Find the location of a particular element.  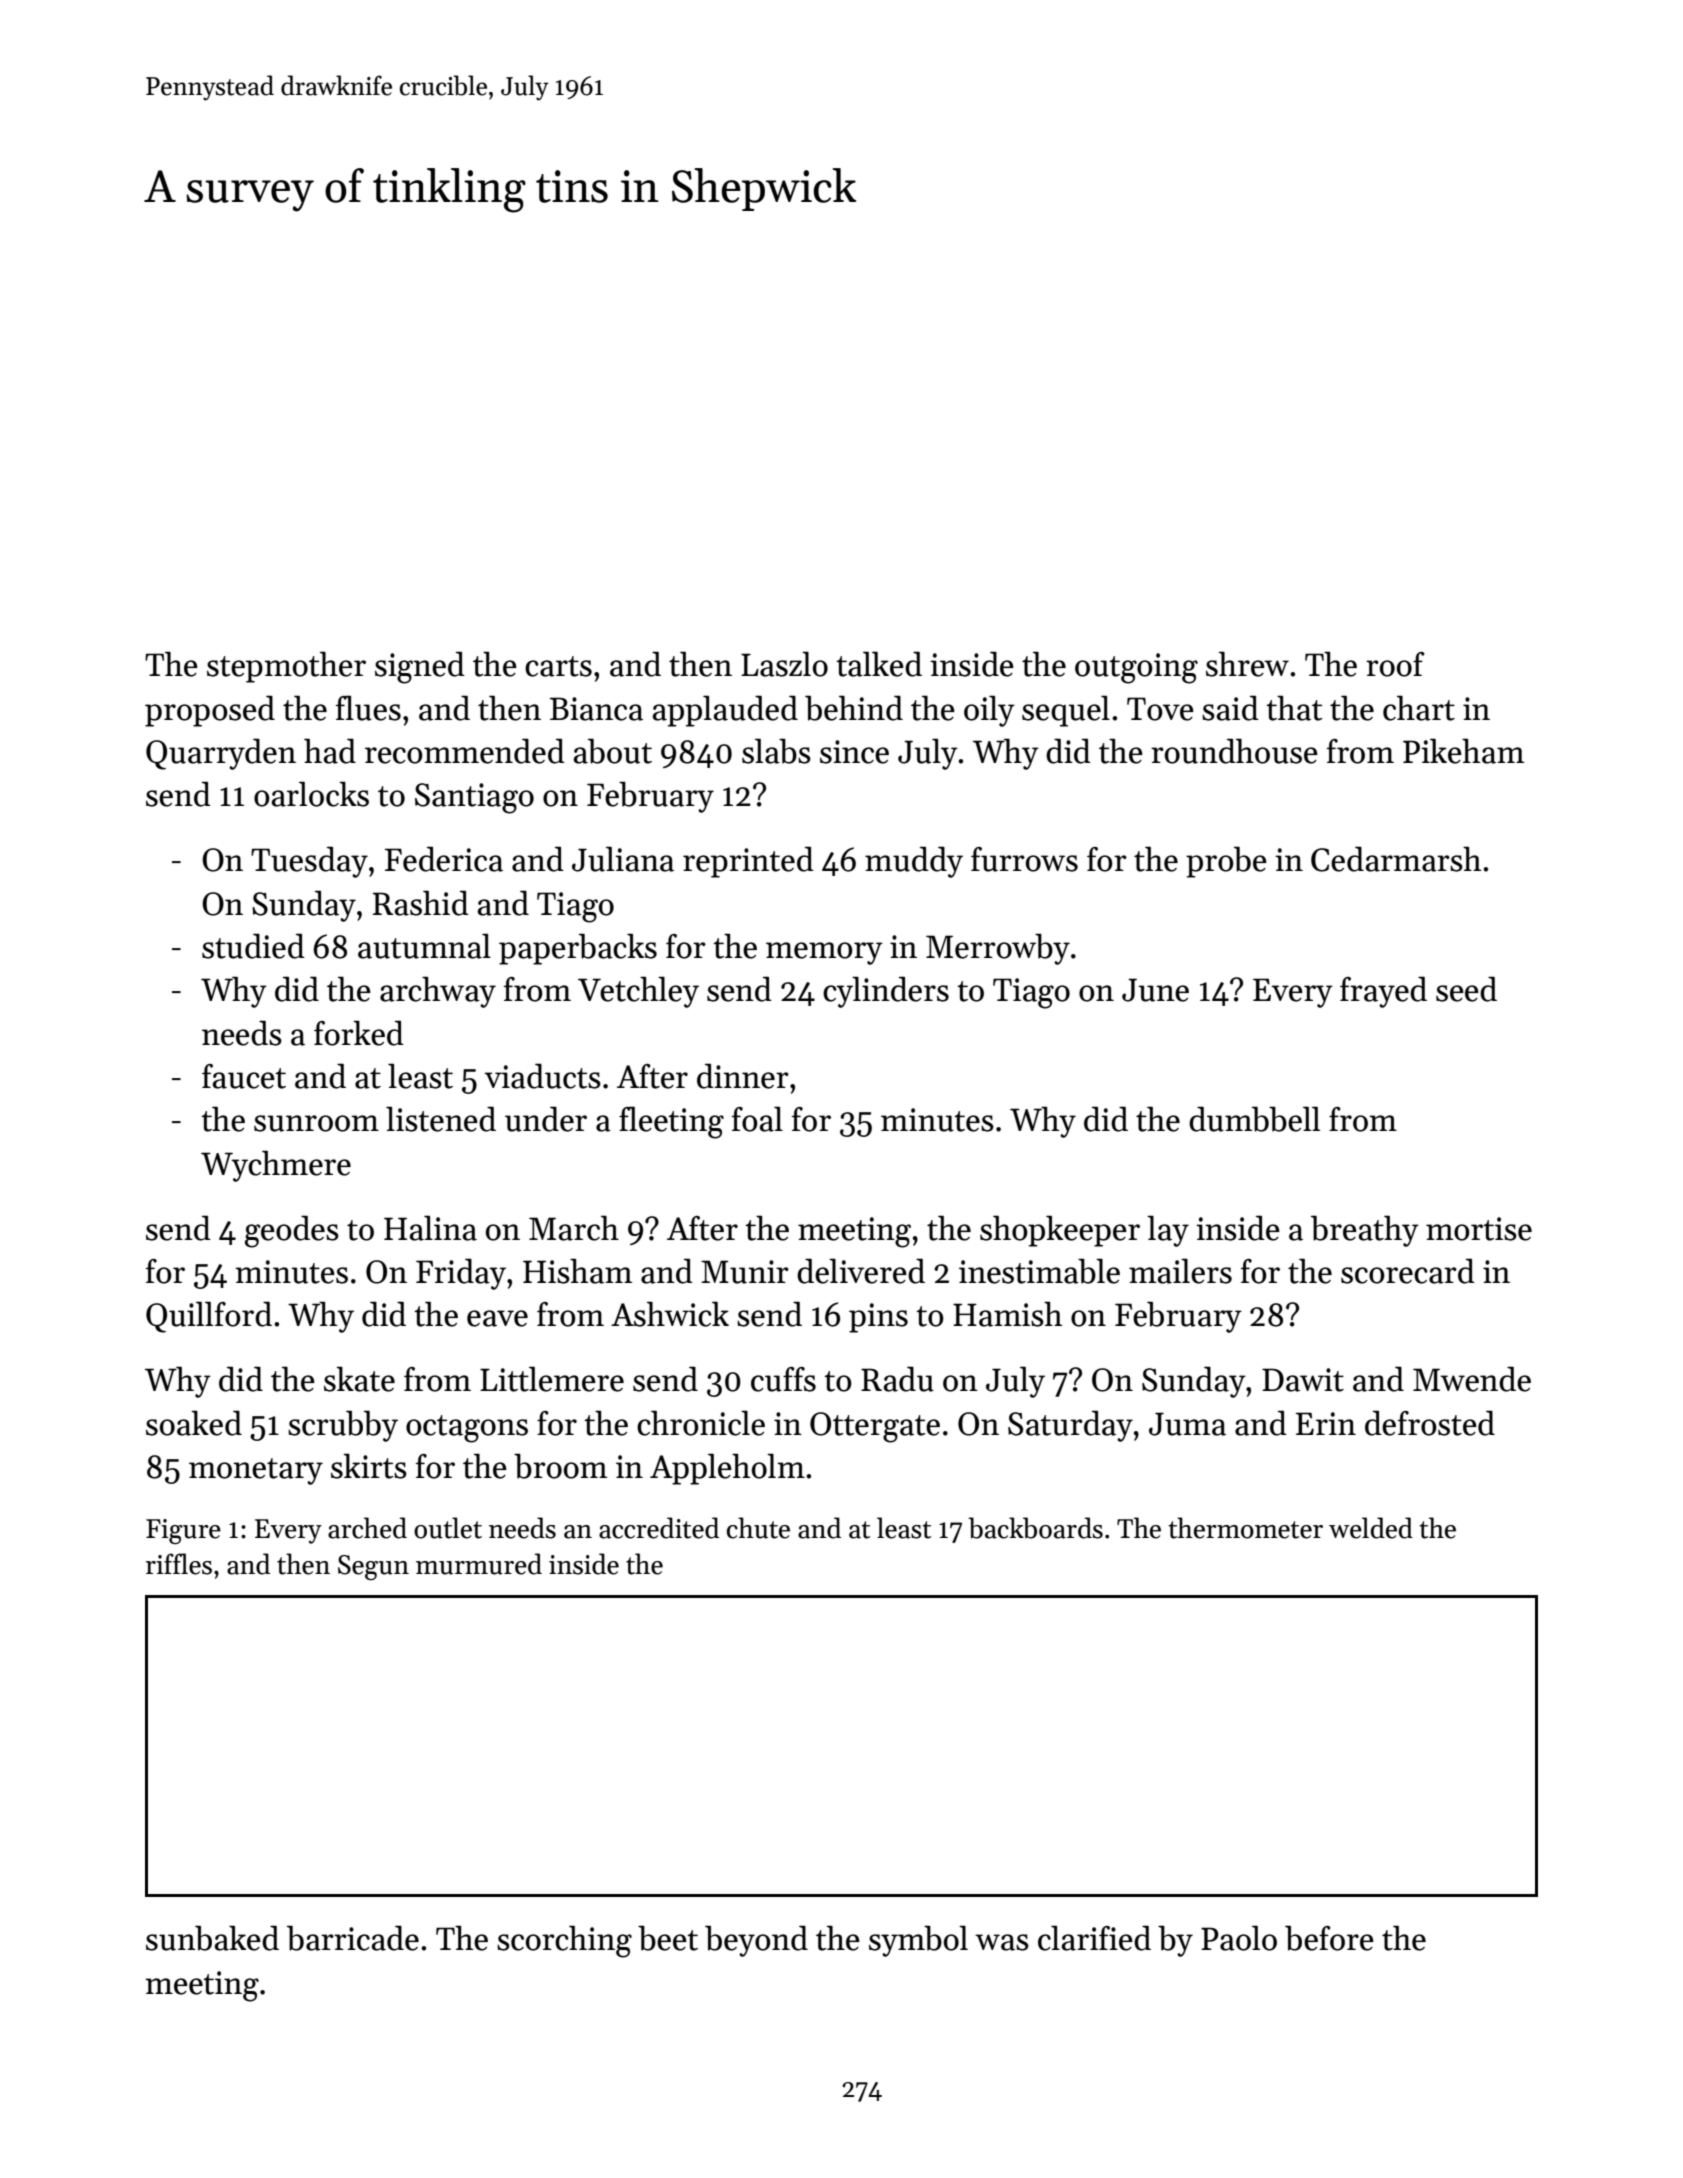

welded is located at coordinates (1371, 1528).
